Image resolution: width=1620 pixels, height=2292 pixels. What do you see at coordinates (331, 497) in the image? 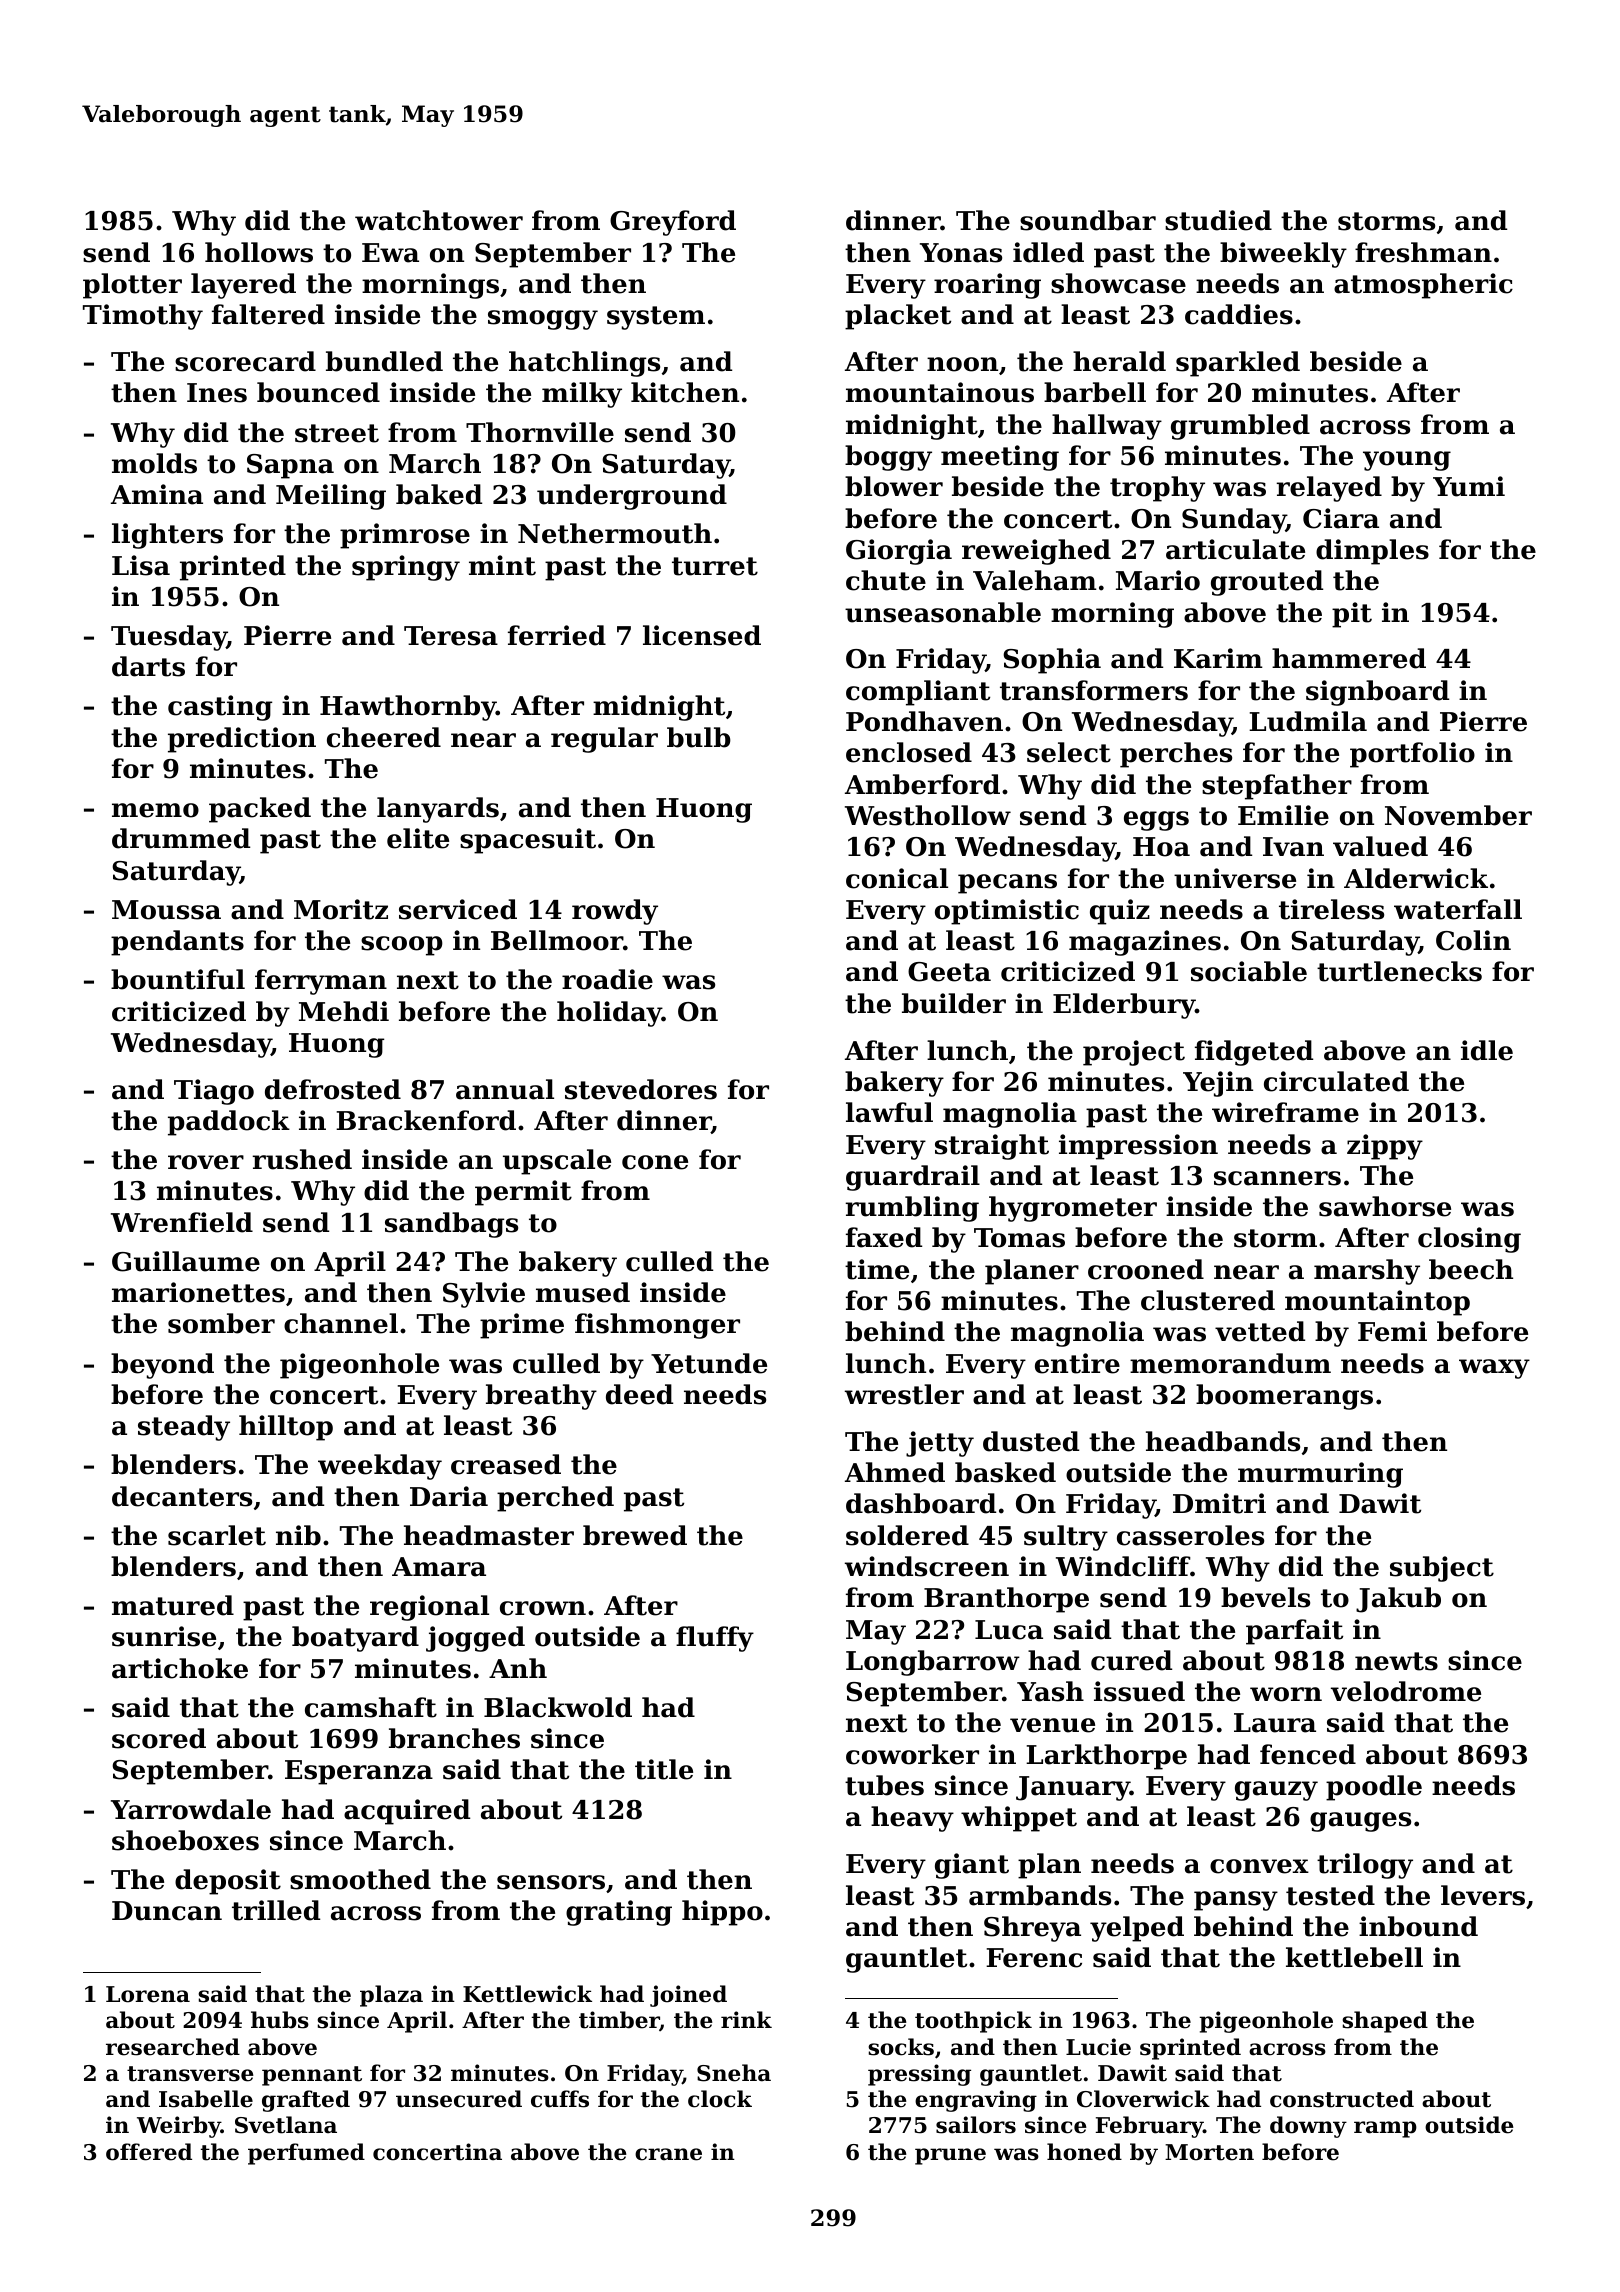
I see `Meiling` at bounding box center [331, 497].
